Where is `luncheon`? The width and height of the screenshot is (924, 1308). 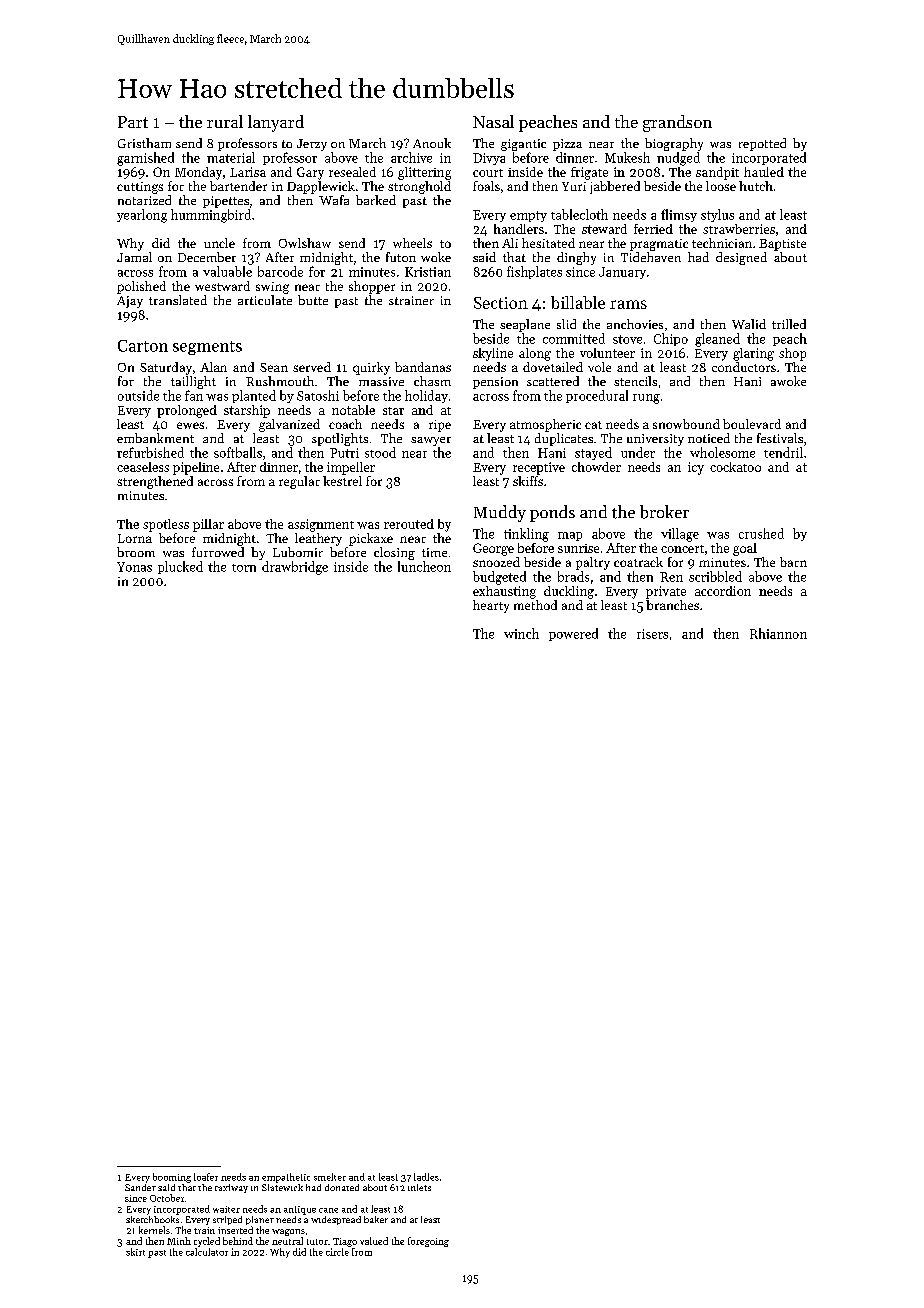
luncheon is located at coordinates (424, 566).
